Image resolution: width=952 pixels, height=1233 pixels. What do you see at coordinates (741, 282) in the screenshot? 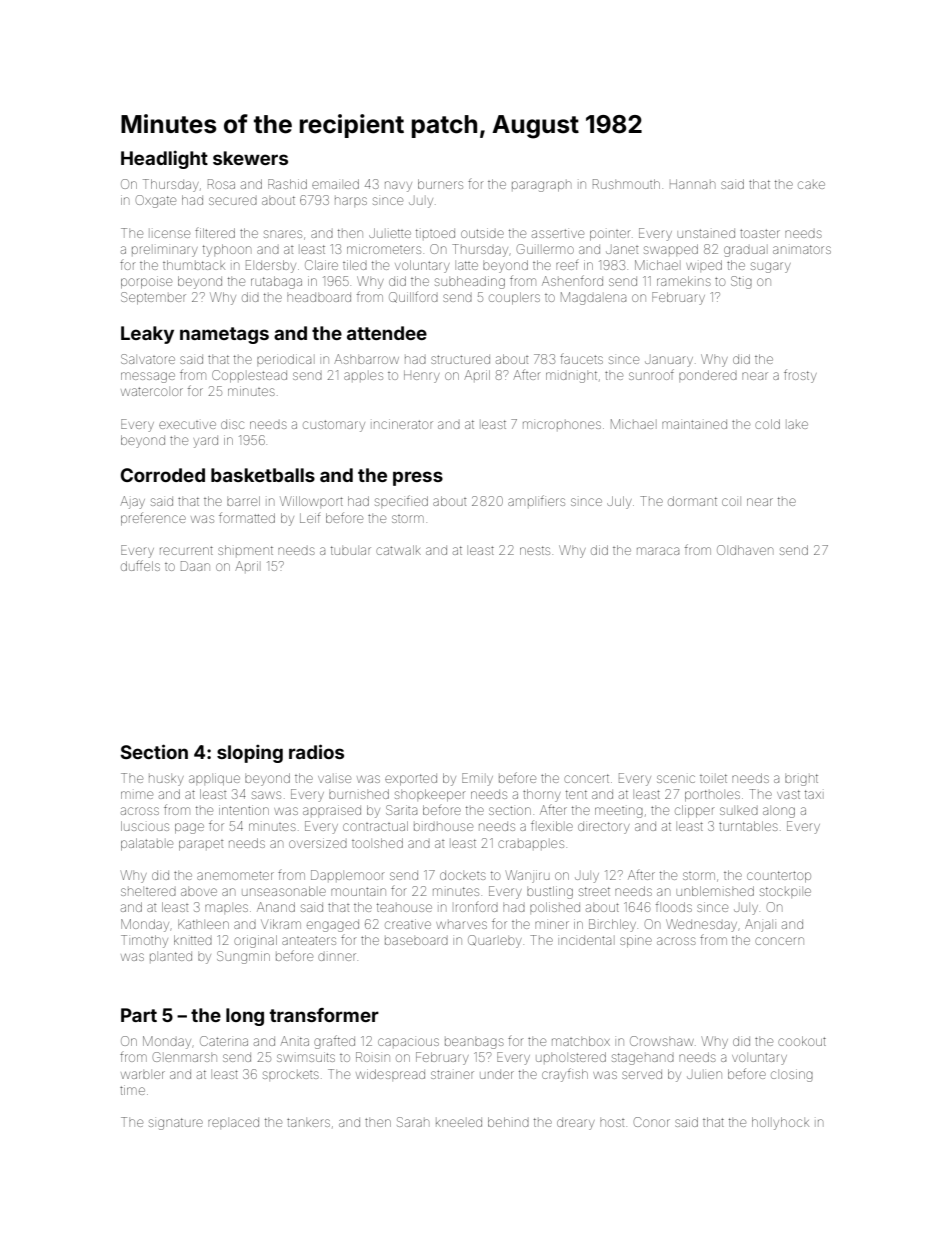
I see `Stig` at bounding box center [741, 282].
